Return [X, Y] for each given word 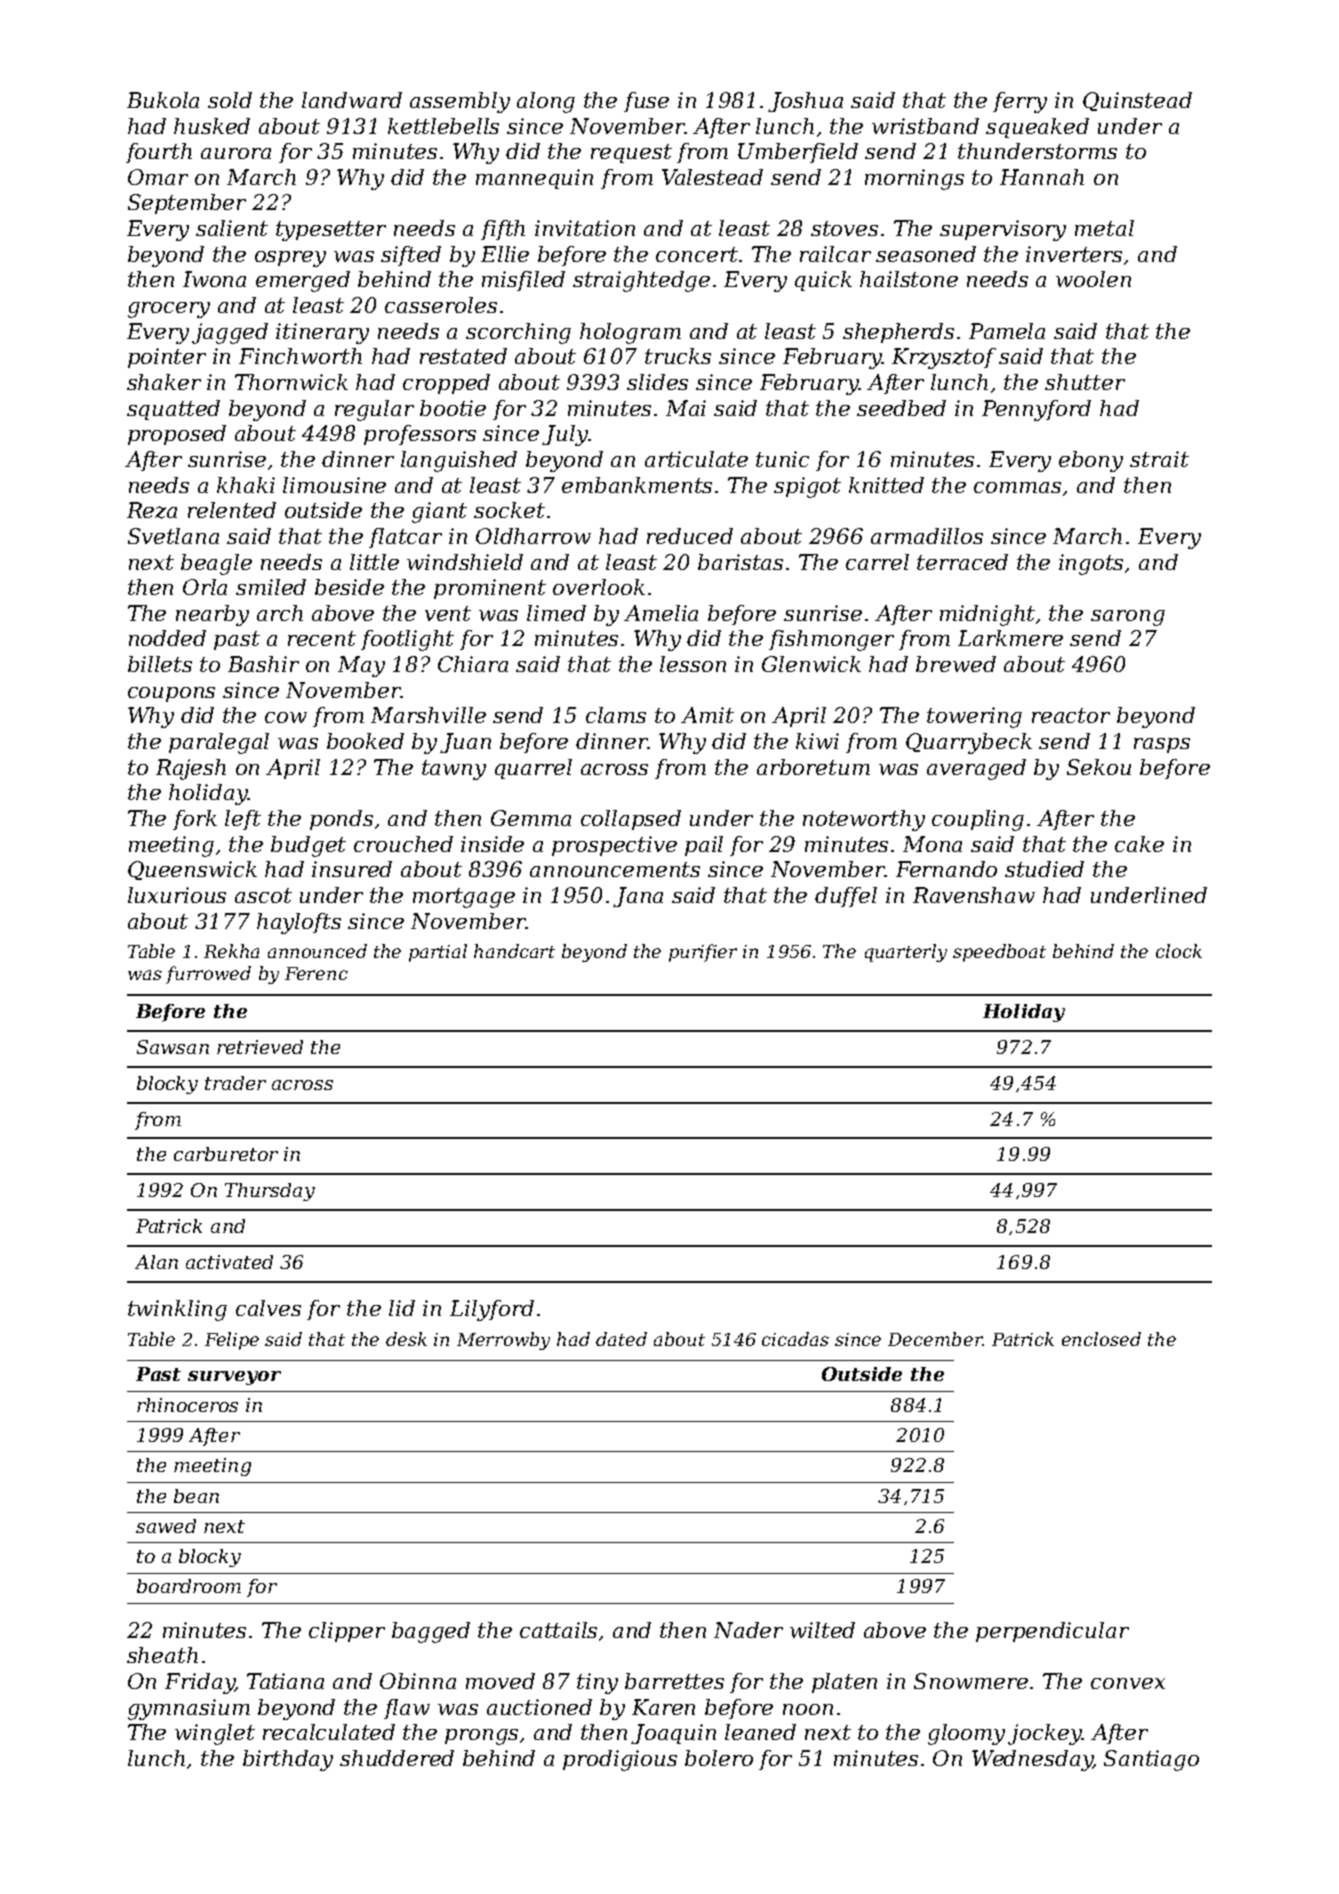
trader [235, 1083]
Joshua [805, 102]
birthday [288, 1760]
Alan [156, 1262]
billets [160, 664]
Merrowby [503, 1341]
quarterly [906, 953]
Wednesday [1032, 1760]
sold [230, 100]
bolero [719, 1758]
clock [1179, 951]
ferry [1020, 102]
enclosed [1101, 1339]
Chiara [473, 664]
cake [1139, 844]
